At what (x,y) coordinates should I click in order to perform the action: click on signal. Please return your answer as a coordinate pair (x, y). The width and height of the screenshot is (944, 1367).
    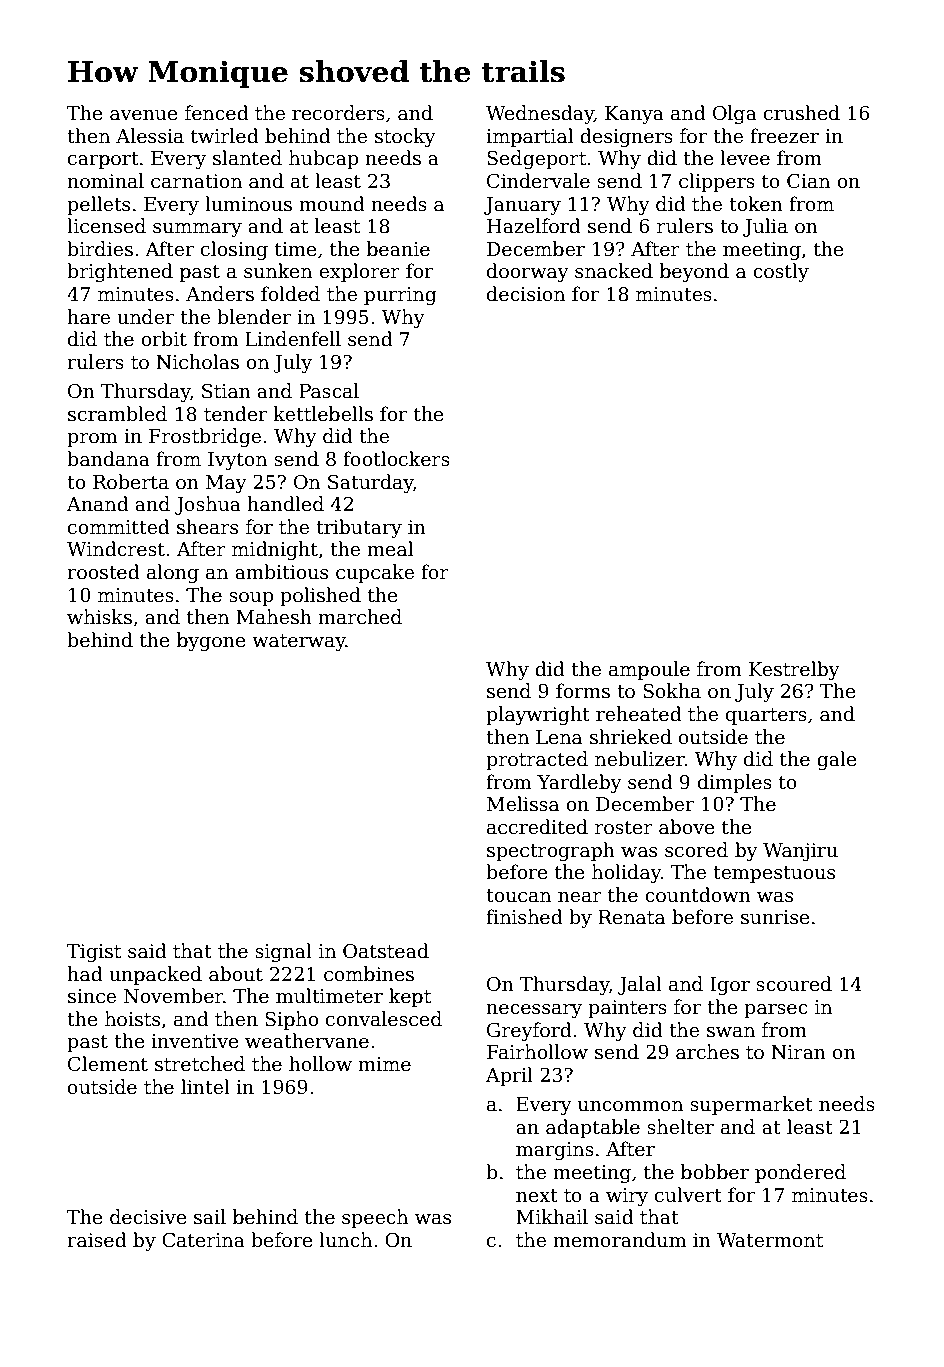
    Looking at the image, I should click on (283, 952).
